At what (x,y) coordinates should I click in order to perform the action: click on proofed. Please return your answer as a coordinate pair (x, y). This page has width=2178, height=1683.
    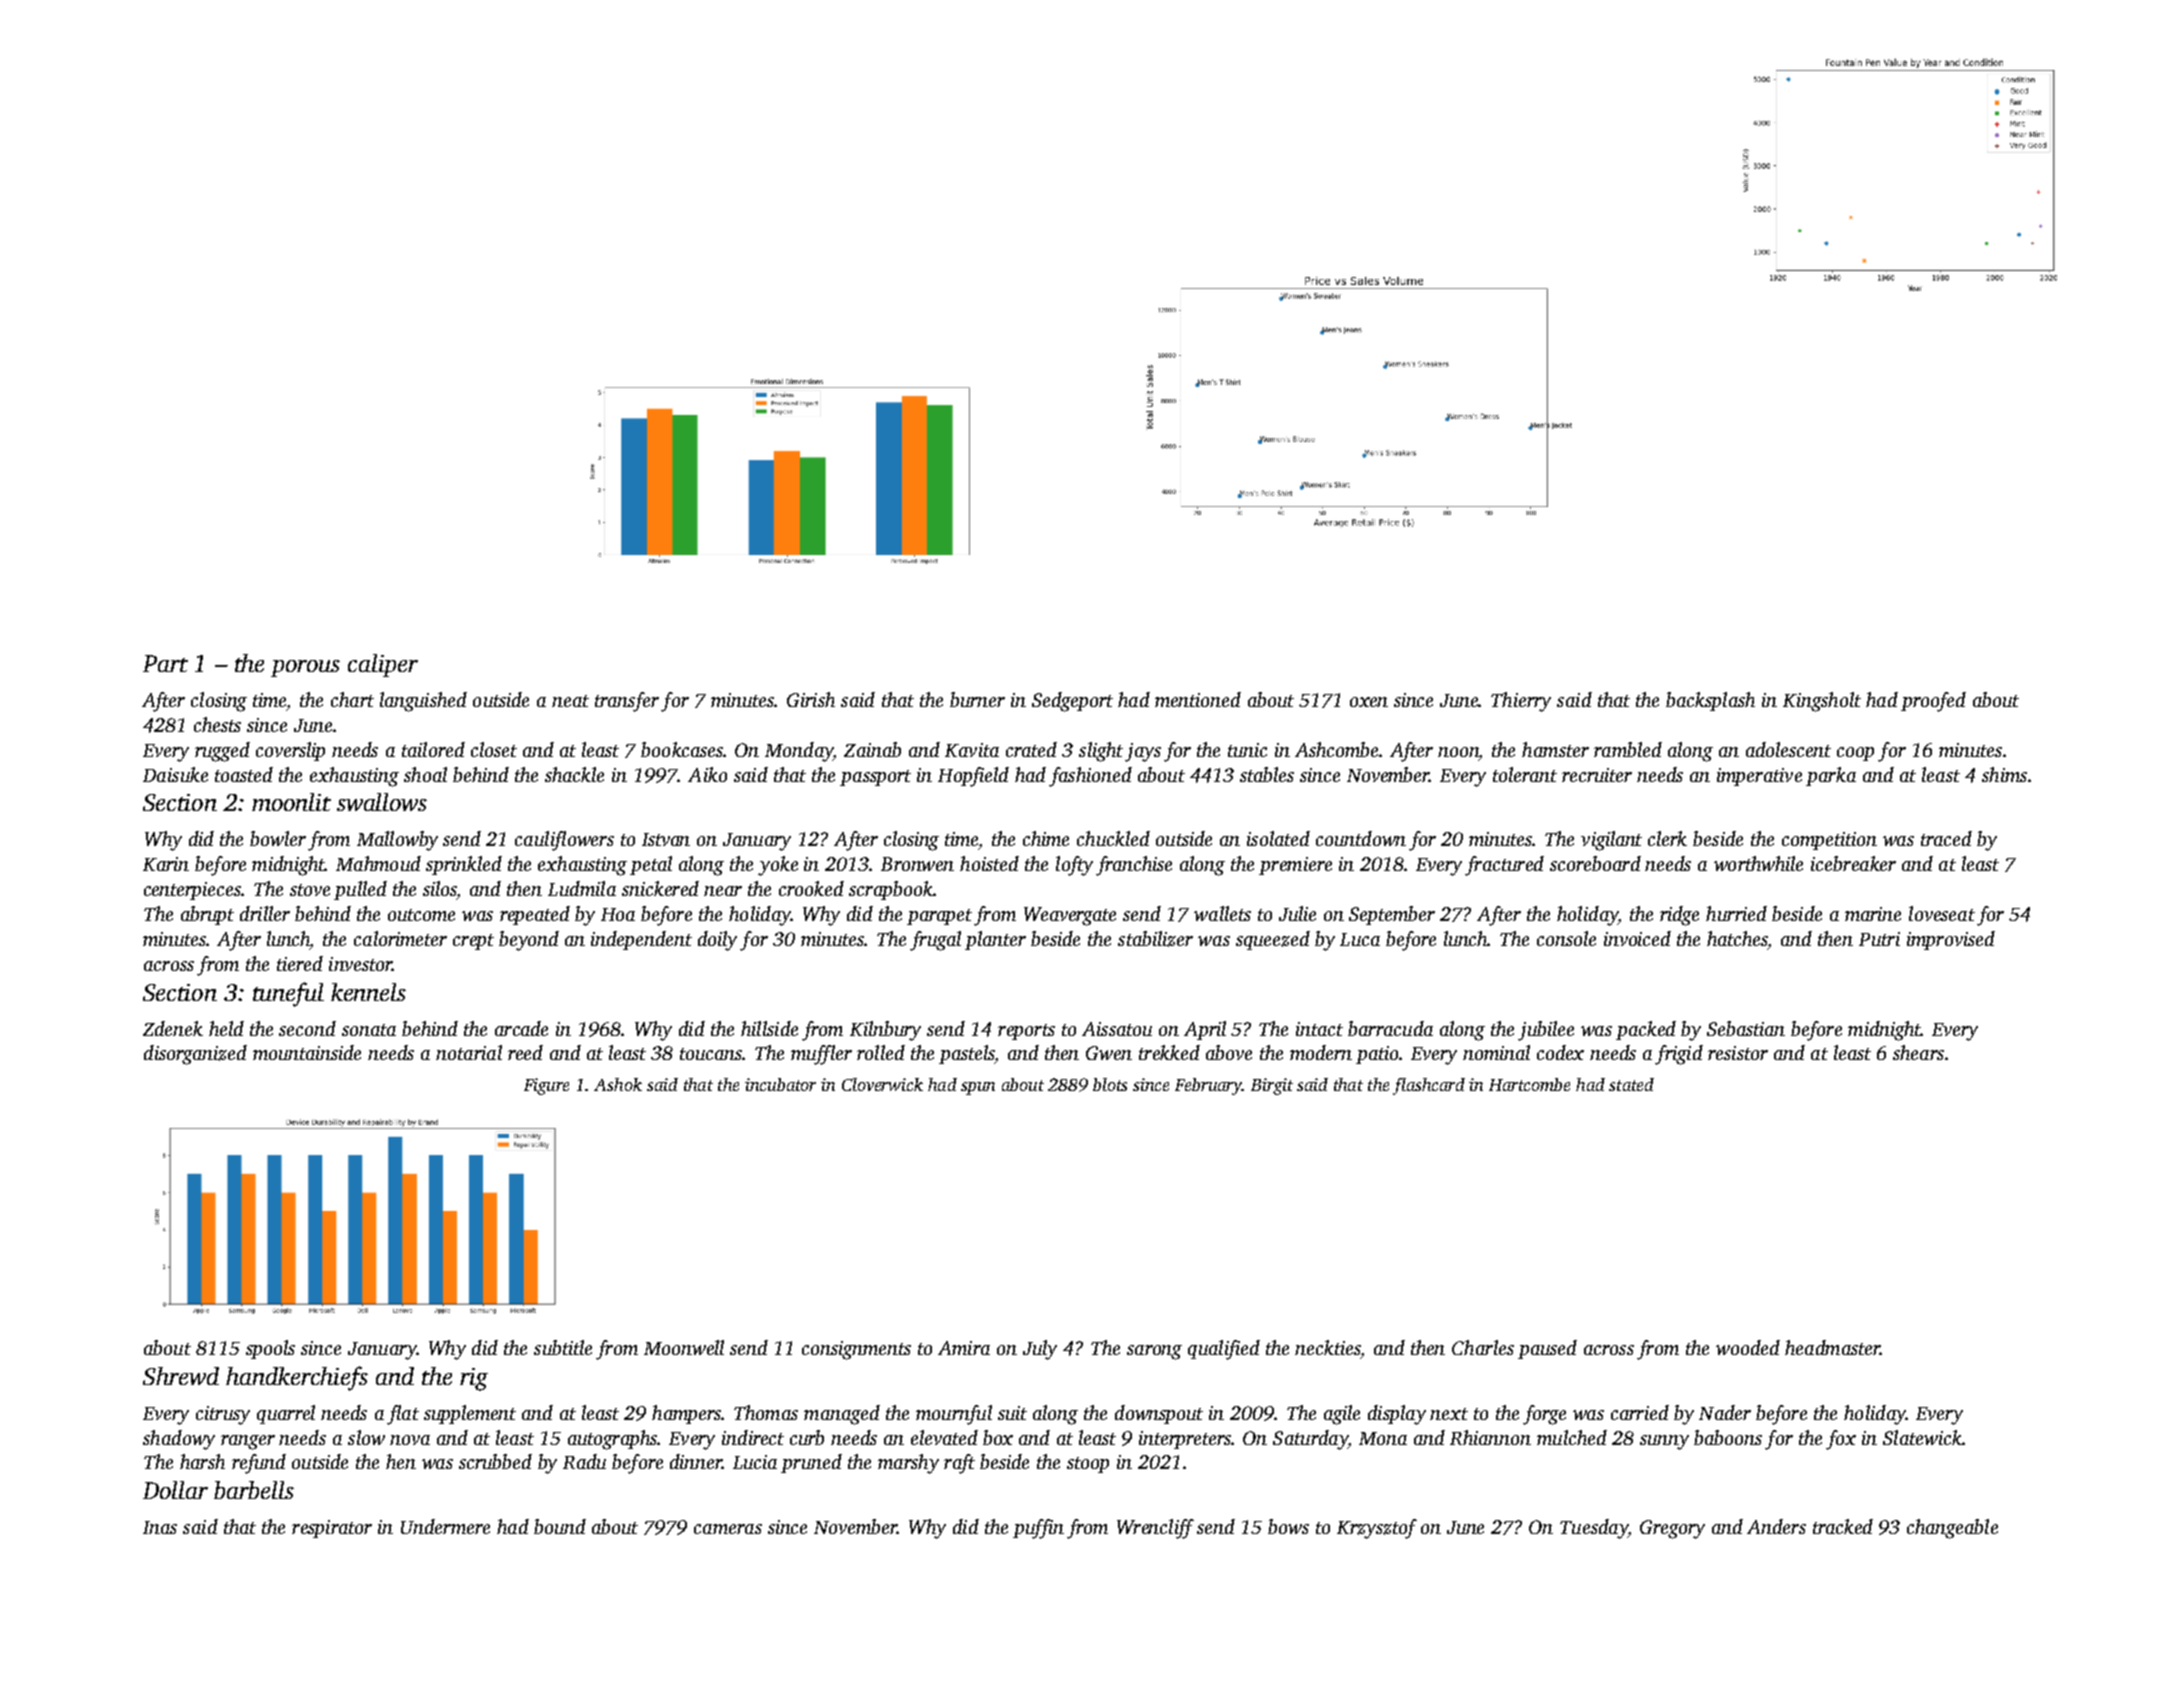
    Looking at the image, I should click on (1933, 702).
